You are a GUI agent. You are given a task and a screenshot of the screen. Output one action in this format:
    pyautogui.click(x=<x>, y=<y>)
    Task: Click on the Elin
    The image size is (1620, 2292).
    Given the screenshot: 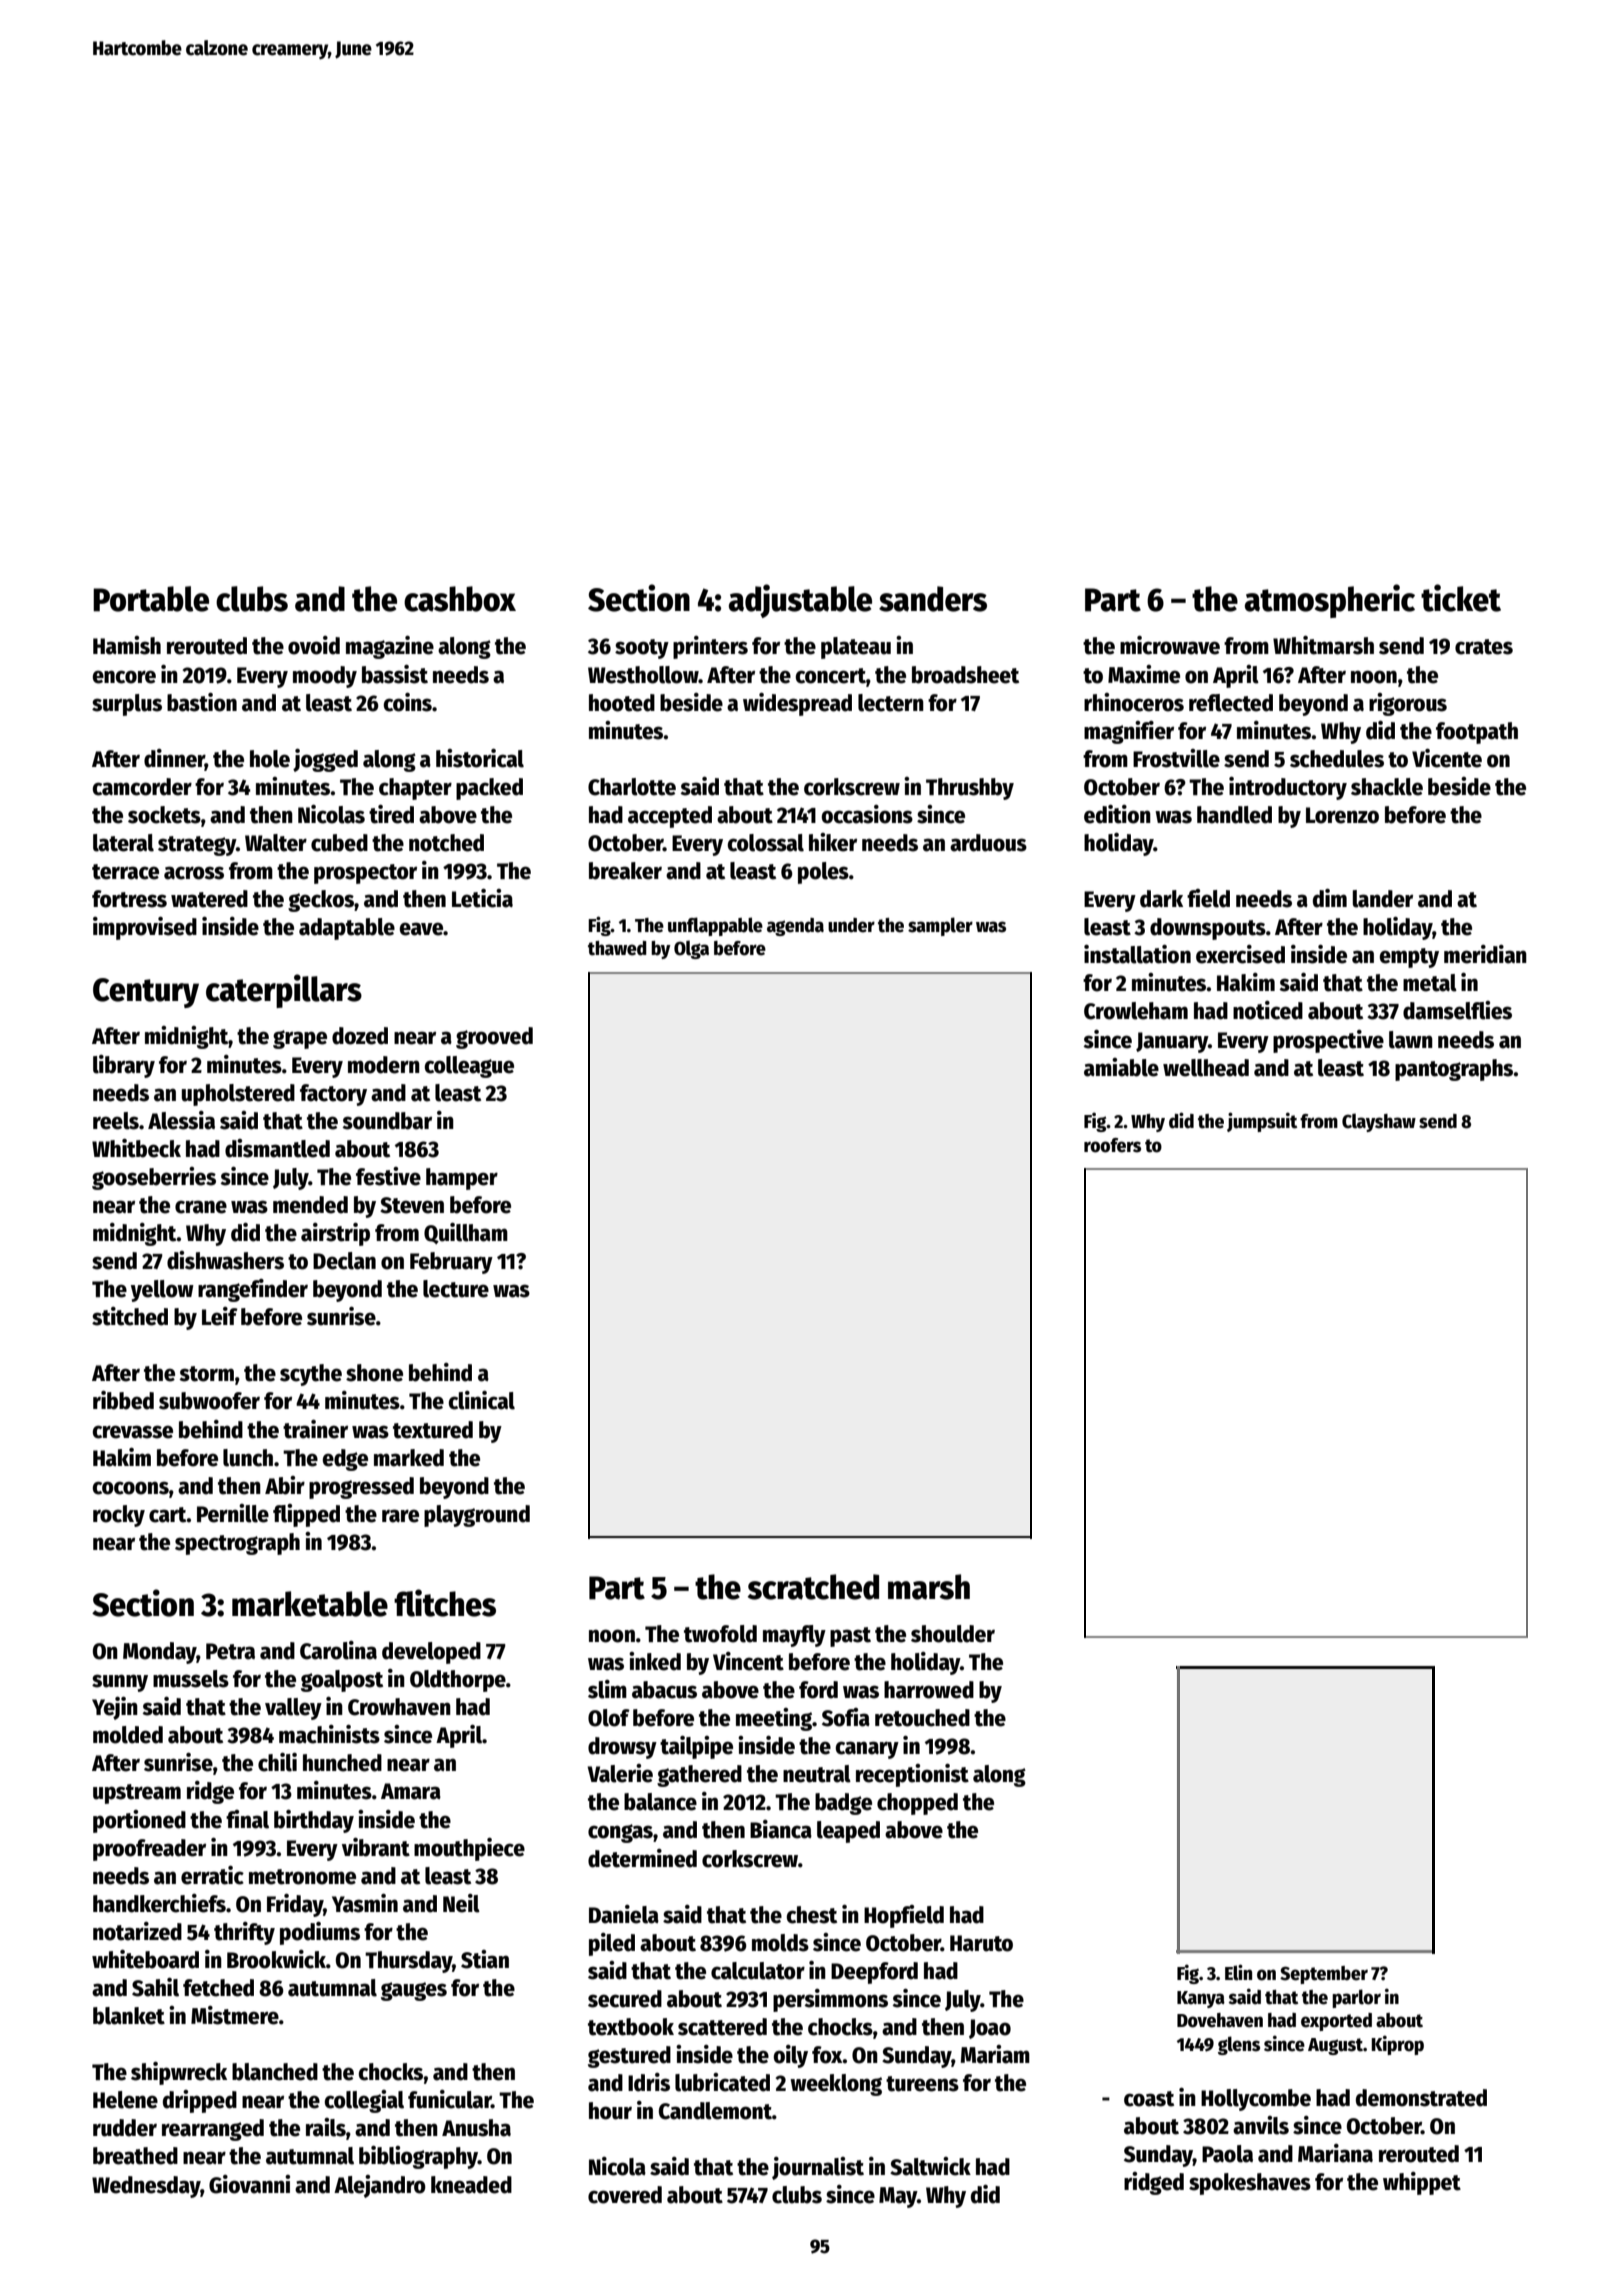 What is the action you would take?
    pyautogui.click(x=1238, y=1972)
